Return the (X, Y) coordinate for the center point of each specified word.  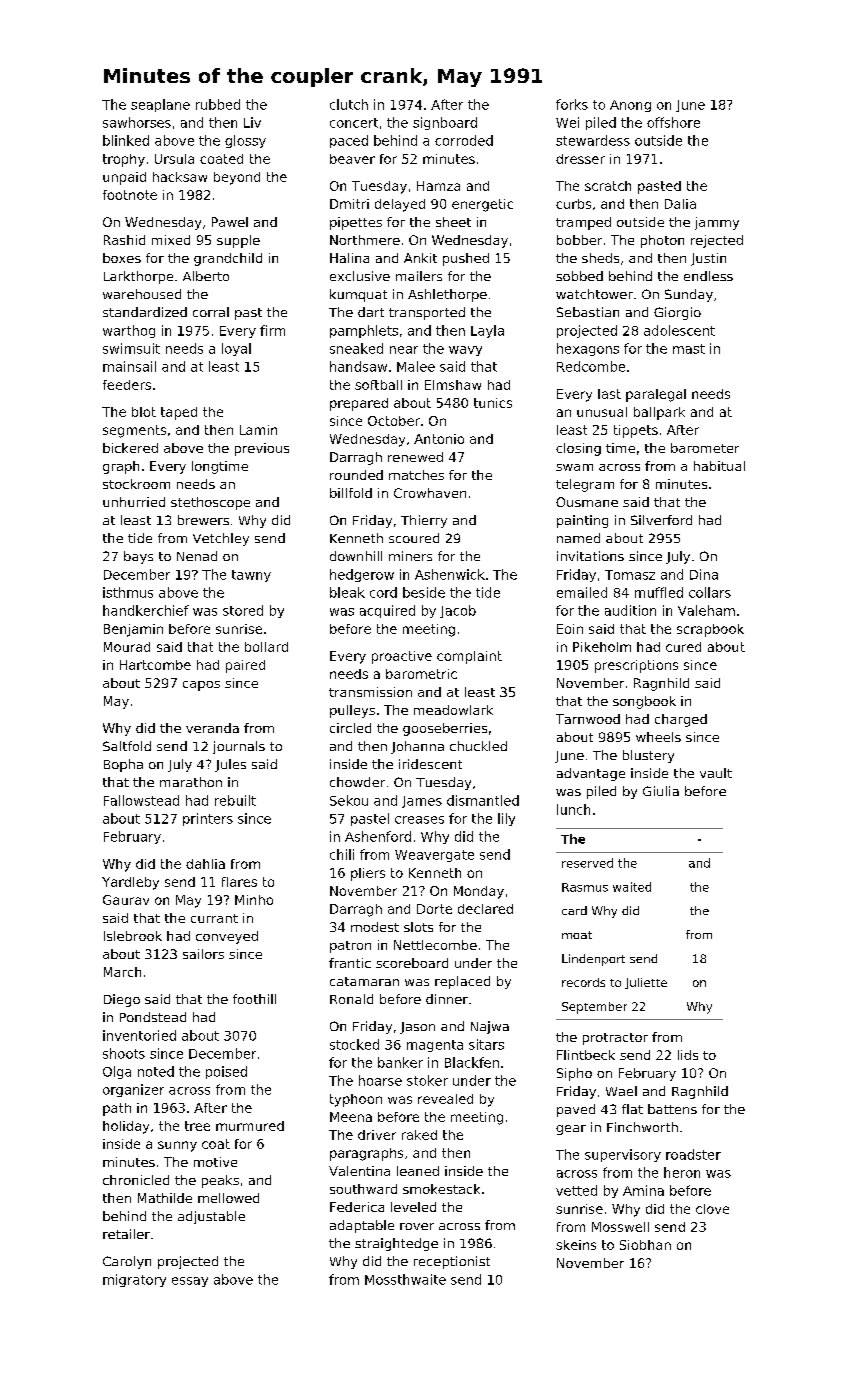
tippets (636, 431)
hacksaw (180, 177)
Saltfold (127, 746)
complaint (469, 657)
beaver (352, 159)
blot (144, 412)
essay (190, 1282)
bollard (266, 647)
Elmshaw (453, 385)
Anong (630, 106)
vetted (576, 1190)
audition (630, 610)
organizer (133, 1090)
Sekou (349, 800)
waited (632, 887)
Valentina (359, 1171)
